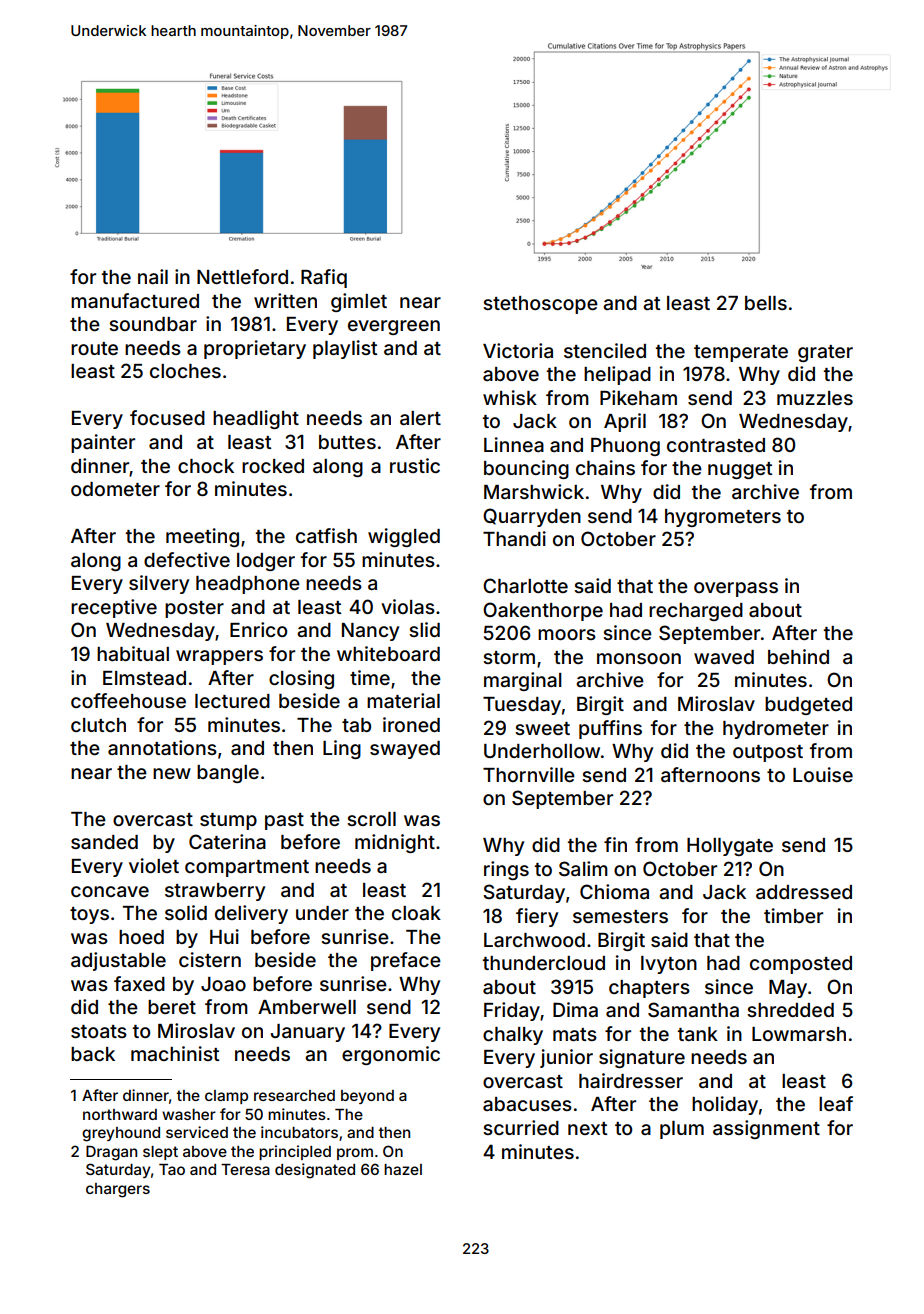 This screenshot has height=1314, width=924. What do you see at coordinates (696, 612) in the screenshot?
I see `recharged` at bounding box center [696, 612].
